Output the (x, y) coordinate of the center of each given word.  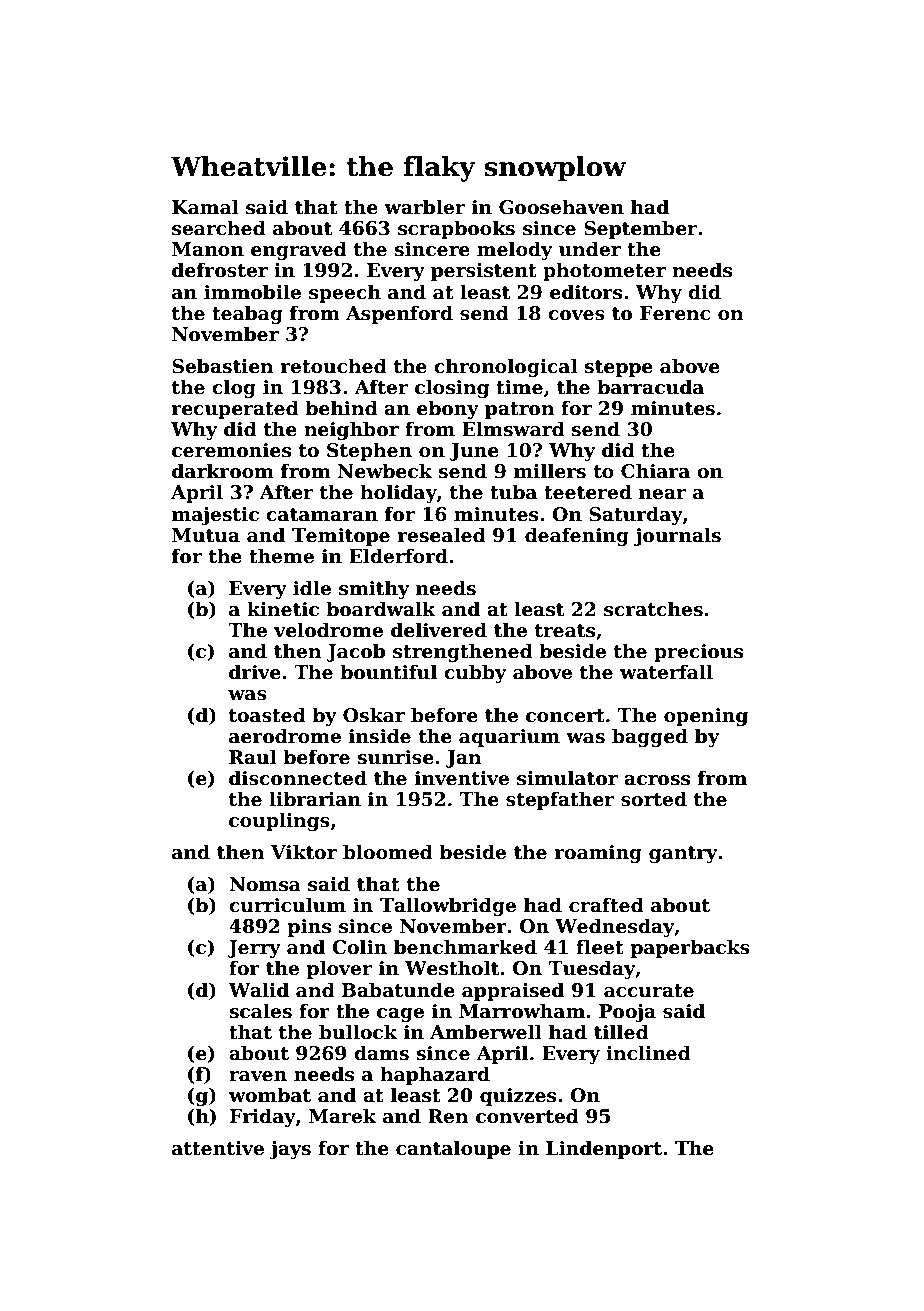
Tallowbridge (448, 906)
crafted (606, 905)
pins (309, 928)
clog (234, 388)
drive (255, 672)
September (640, 229)
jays (290, 1150)
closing (452, 388)
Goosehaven (561, 207)
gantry (683, 854)
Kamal (205, 207)
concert (565, 716)
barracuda (650, 387)
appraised (513, 991)
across (657, 780)
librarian (315, 799)
